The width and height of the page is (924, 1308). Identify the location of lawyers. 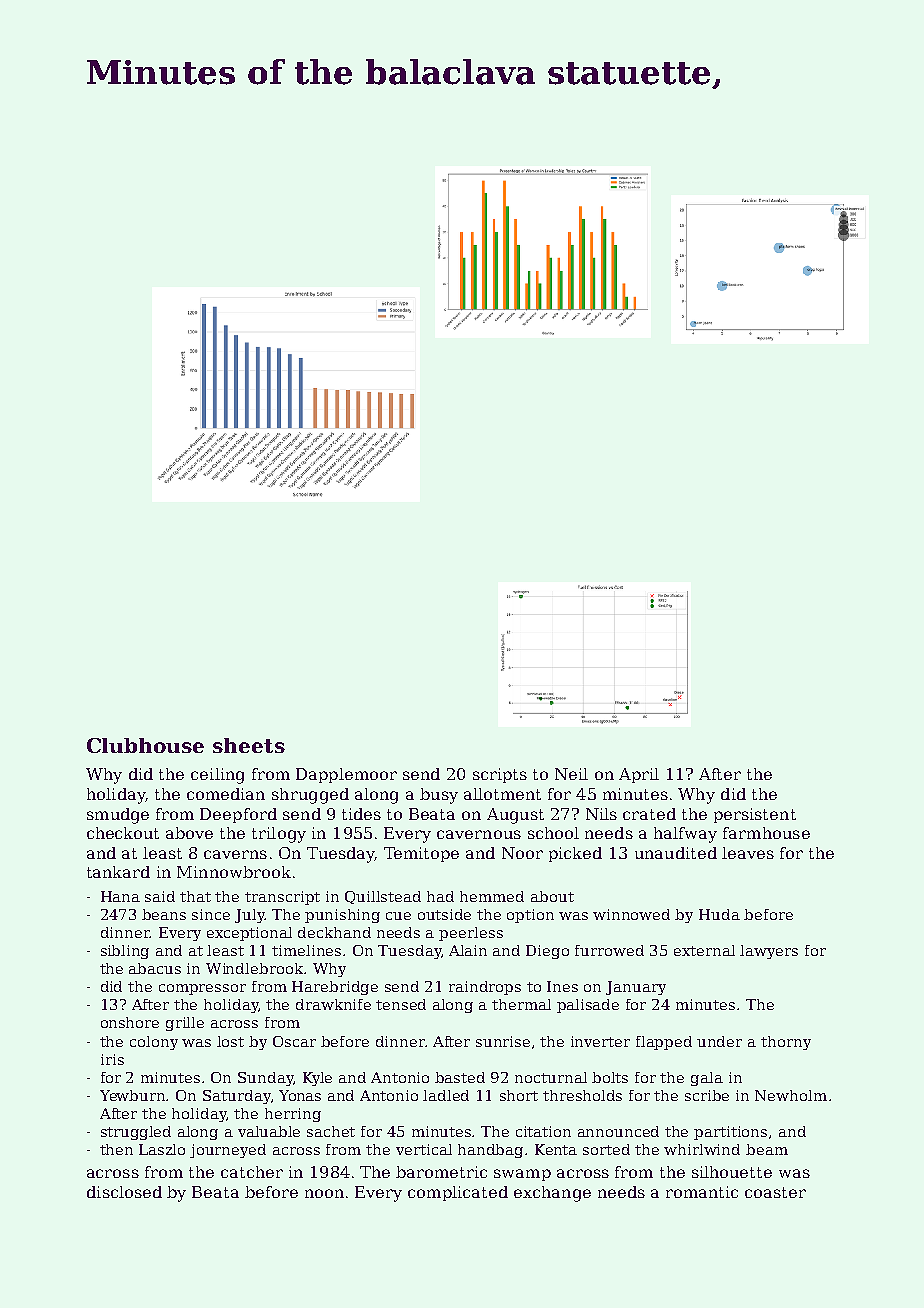
(769, 952).
